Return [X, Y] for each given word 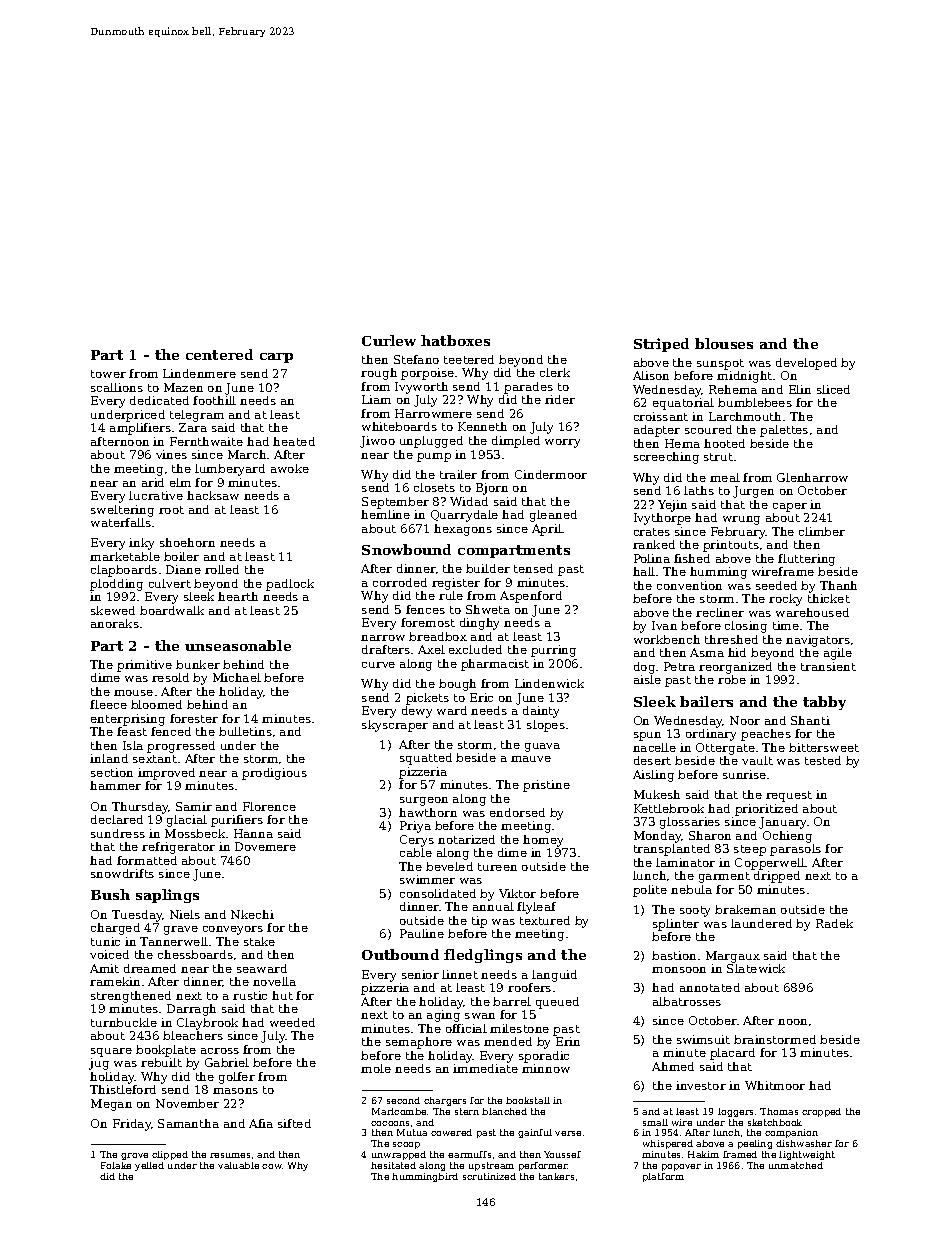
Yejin [672, 506]
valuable [238, 1165]
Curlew [389, 340]
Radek [834, 923]
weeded [292, 1022]
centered [219, 354]
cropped [821, 1112]
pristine [546, 786]
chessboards [195, 954]
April [547, 530]
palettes [784, 431]
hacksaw [213, 495]
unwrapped [399, 1155]
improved [166, 774]
